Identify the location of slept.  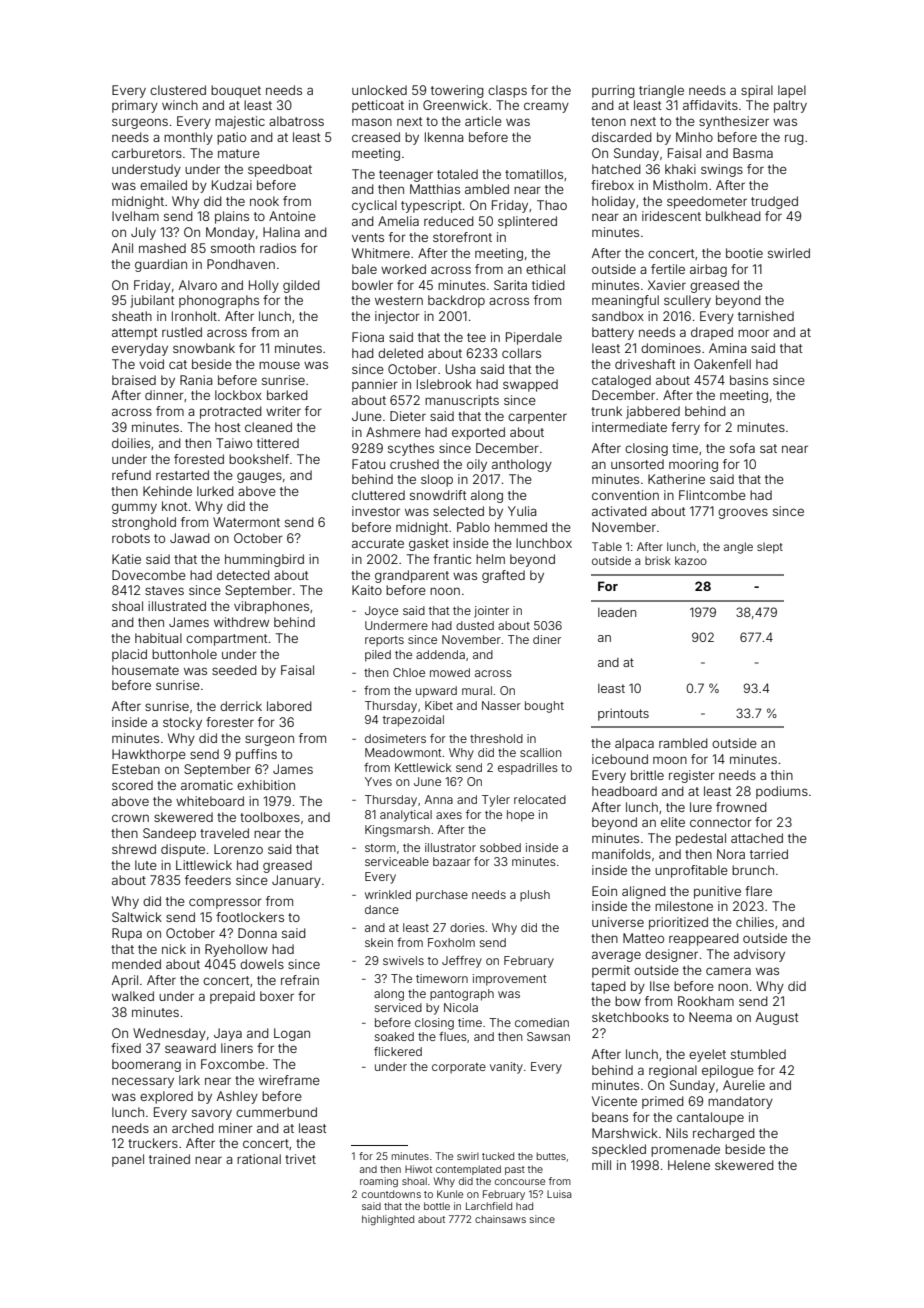
(770, 548).
